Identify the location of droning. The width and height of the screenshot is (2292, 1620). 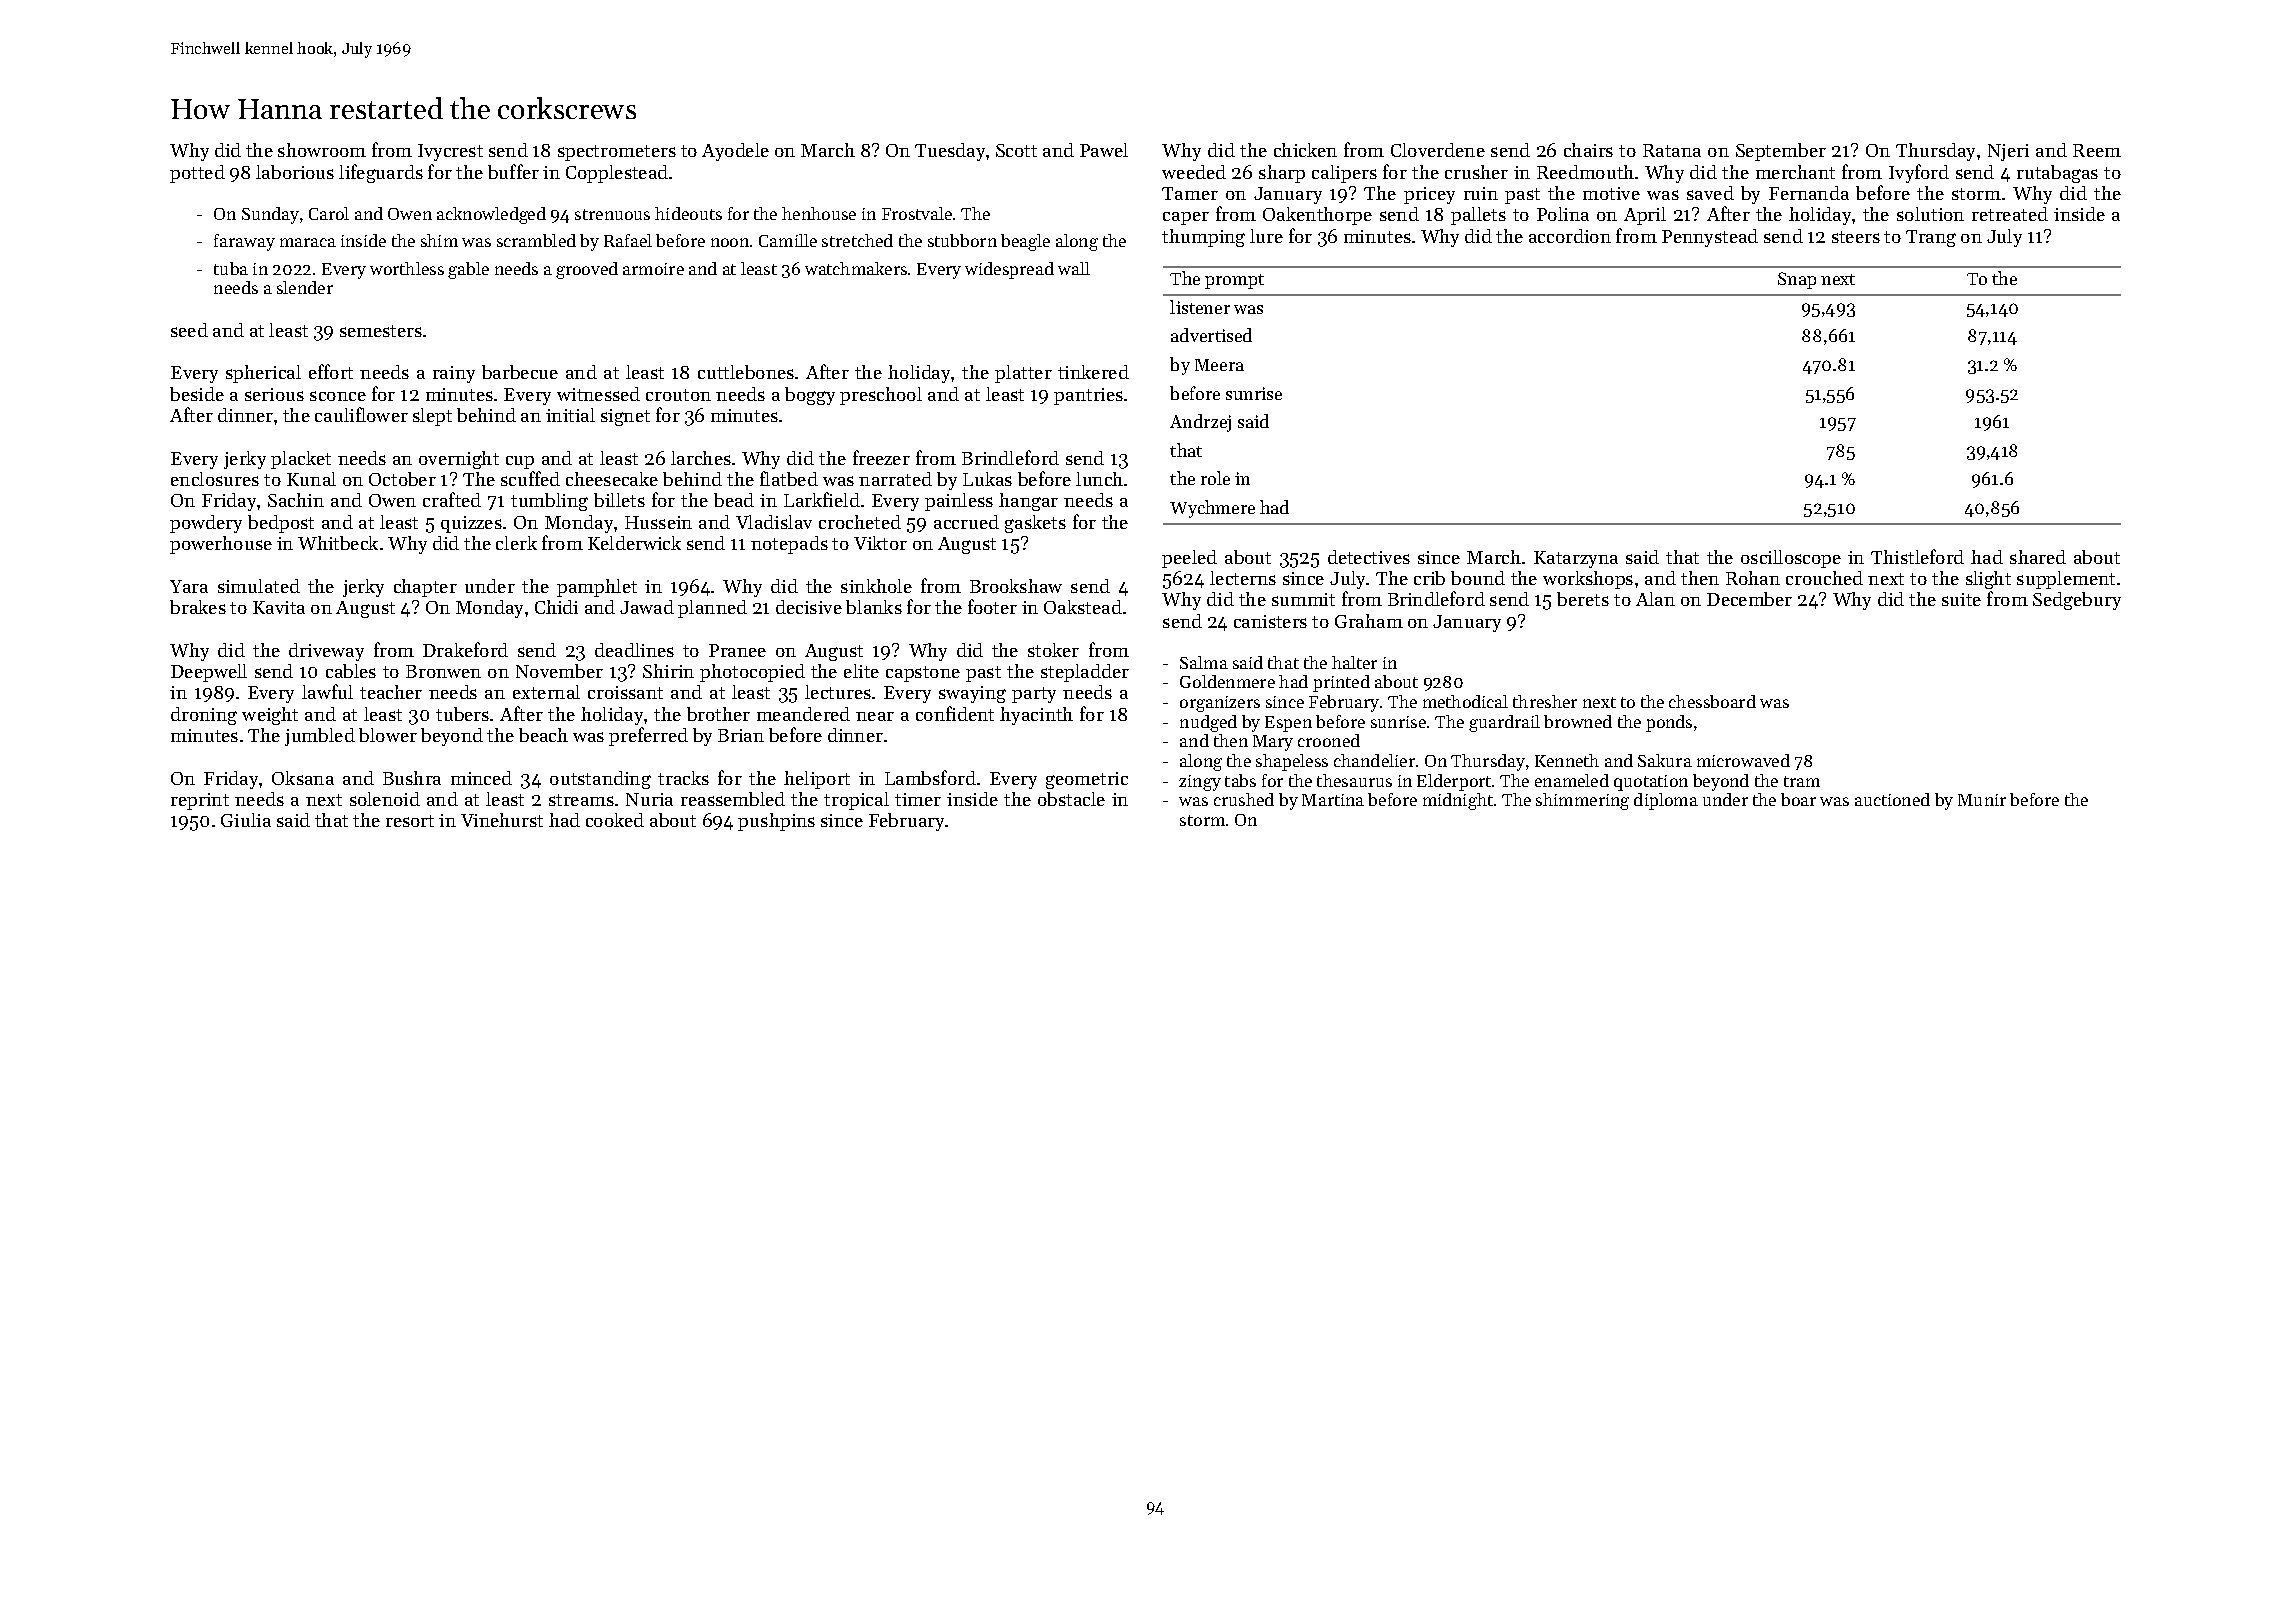
(204, 716).
